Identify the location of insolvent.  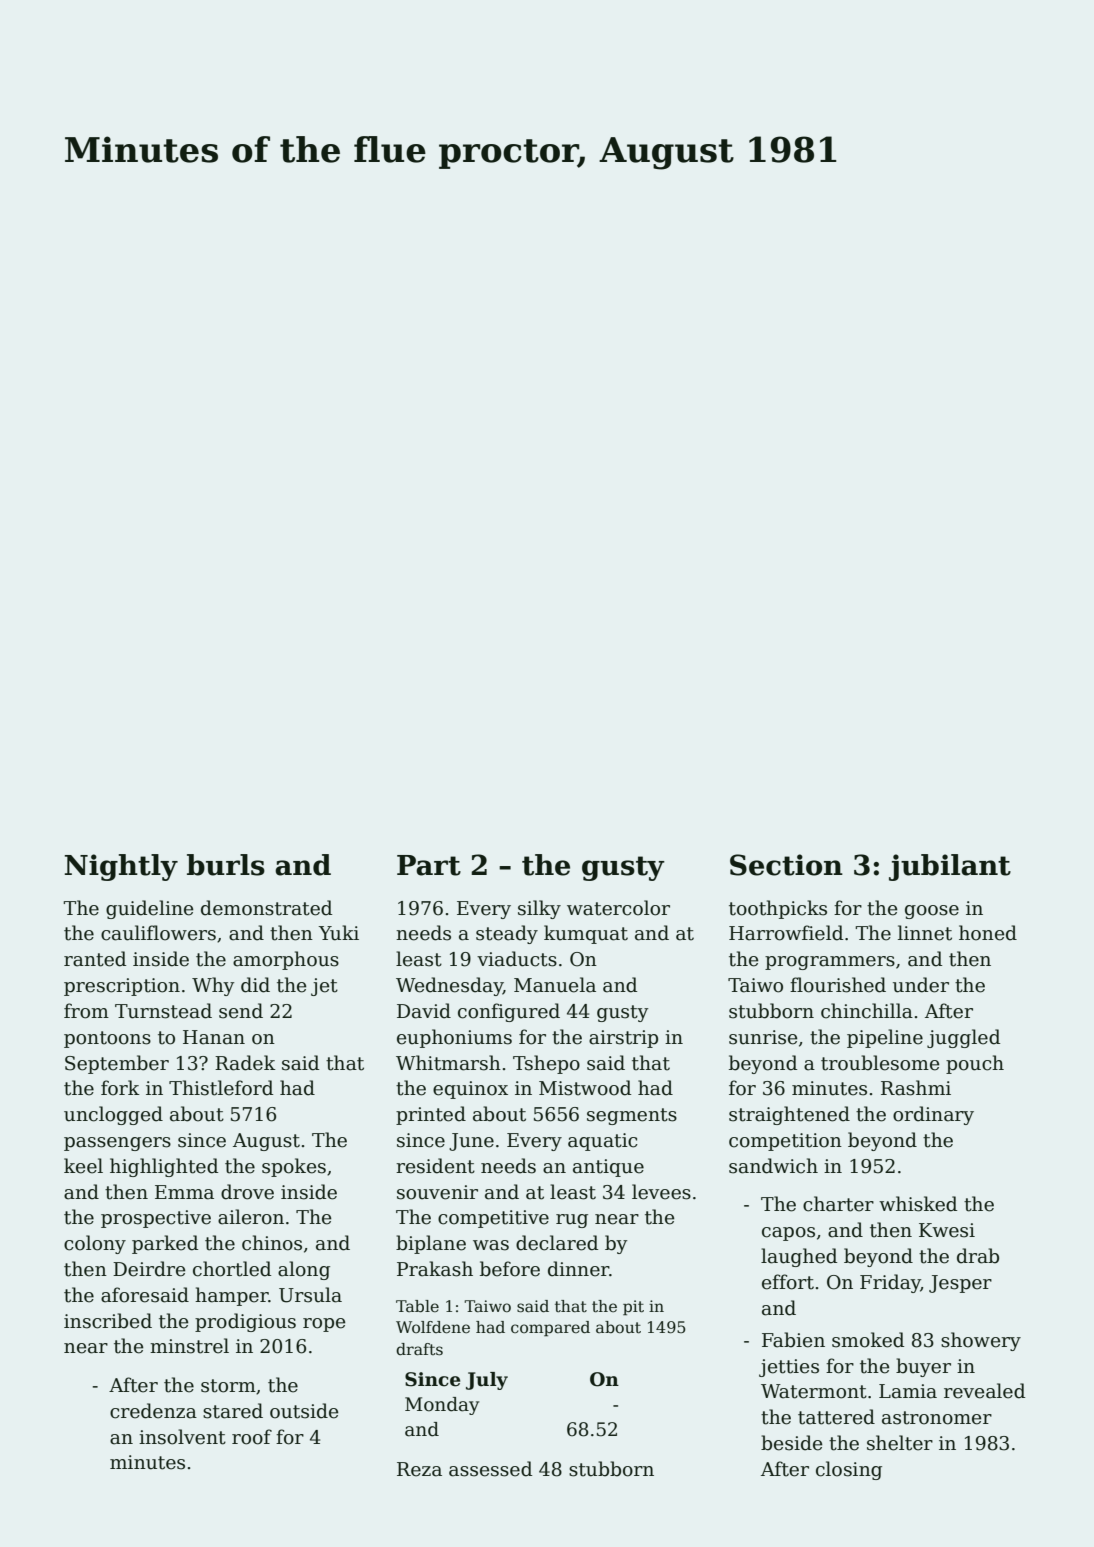
(182, 1437).
